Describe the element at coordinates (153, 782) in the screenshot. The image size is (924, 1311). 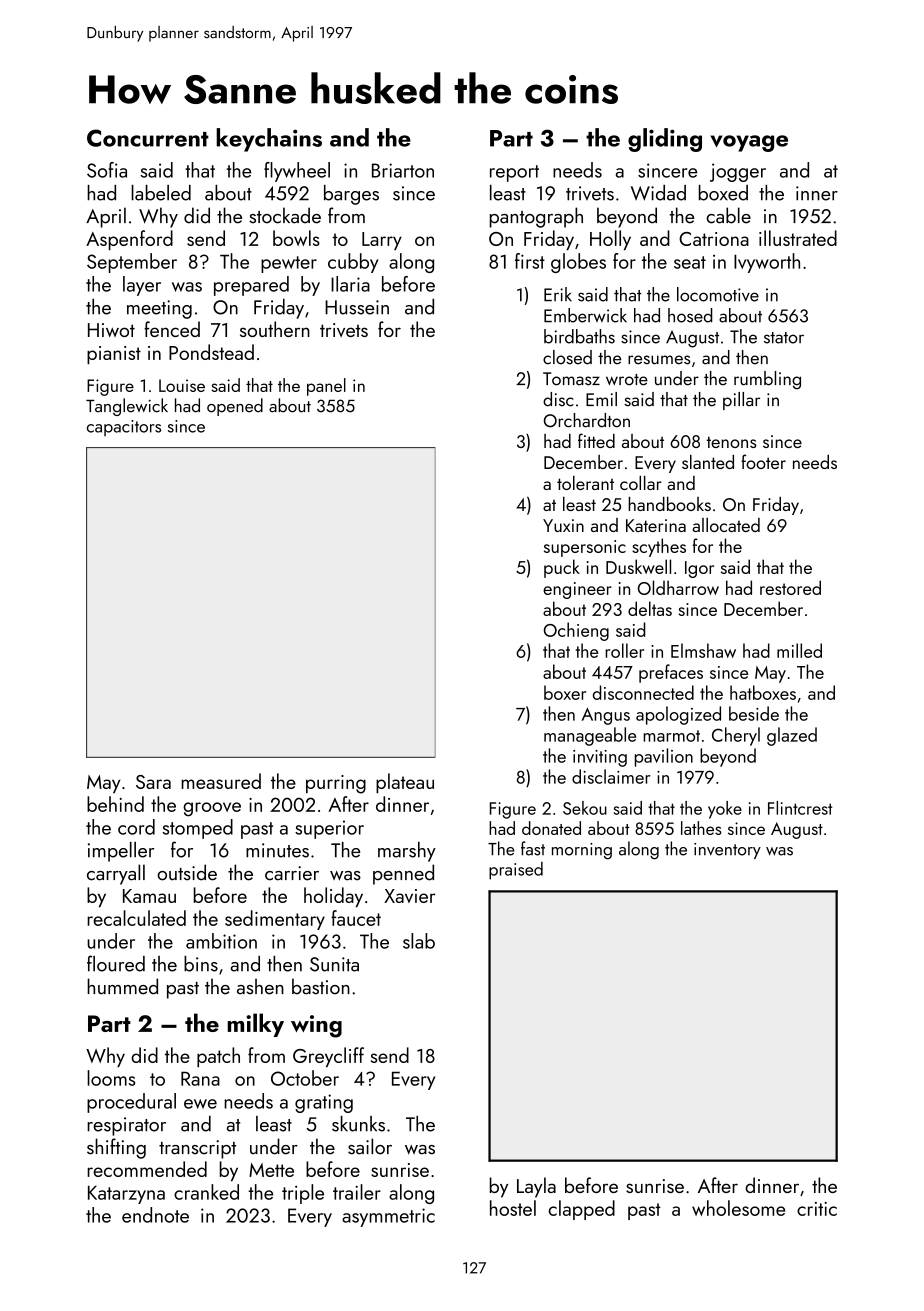
I see `Sara` at that location.
